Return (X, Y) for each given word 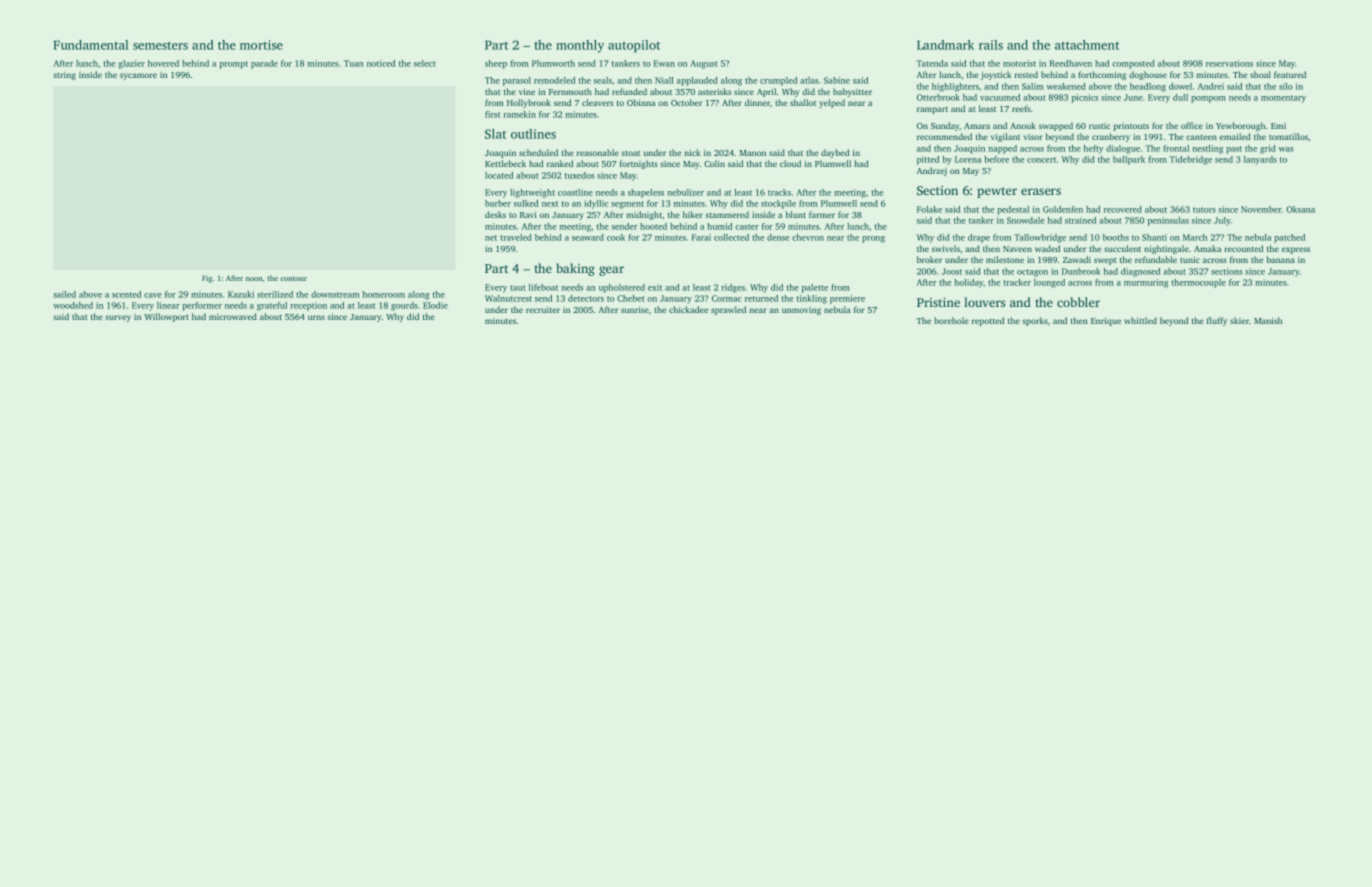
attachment (1087, 45)
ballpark (1129, 160)
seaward (588, 237)
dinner (757, 102)
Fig (207, 279)
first (492, 114)
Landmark (945, 45)
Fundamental (91, 45)
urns (316, 317)
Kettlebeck (505, 163)
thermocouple (1198, 283)
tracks (779, 192)
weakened (1066, 86)
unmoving (801, 311)
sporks (1035, 321)
